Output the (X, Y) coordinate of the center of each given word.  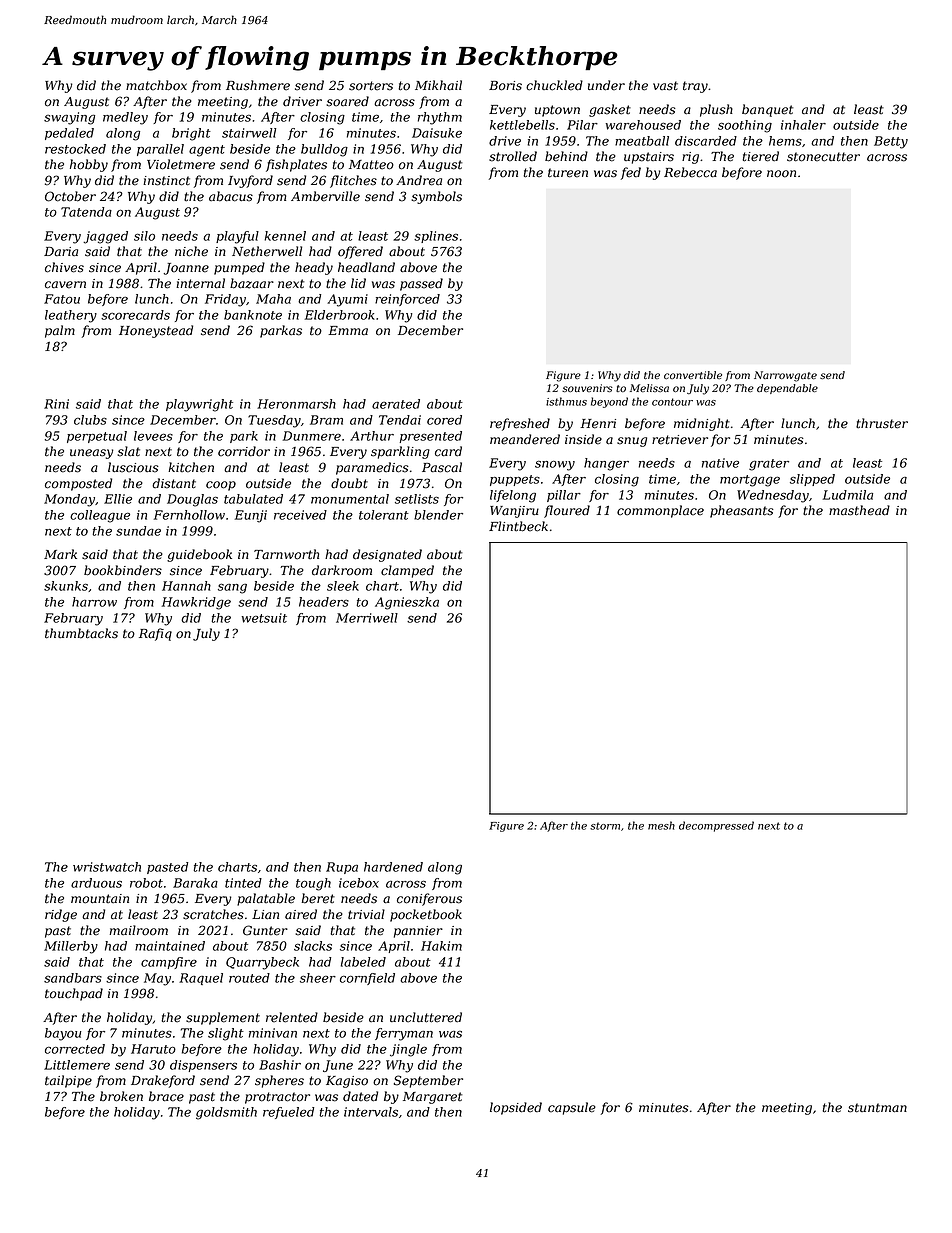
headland (366, 267)
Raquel (201, 979)
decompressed (716, 826)
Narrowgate (785, 376)
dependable (787, 389)
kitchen (191, 467)
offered (360, 252)
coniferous (429, 899)
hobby (89, 165)
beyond (609, 402)
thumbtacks (81, 633)
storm (605, 826)
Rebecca (690, 172)
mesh (661, 825)
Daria (61, 251)
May (157, 979)
